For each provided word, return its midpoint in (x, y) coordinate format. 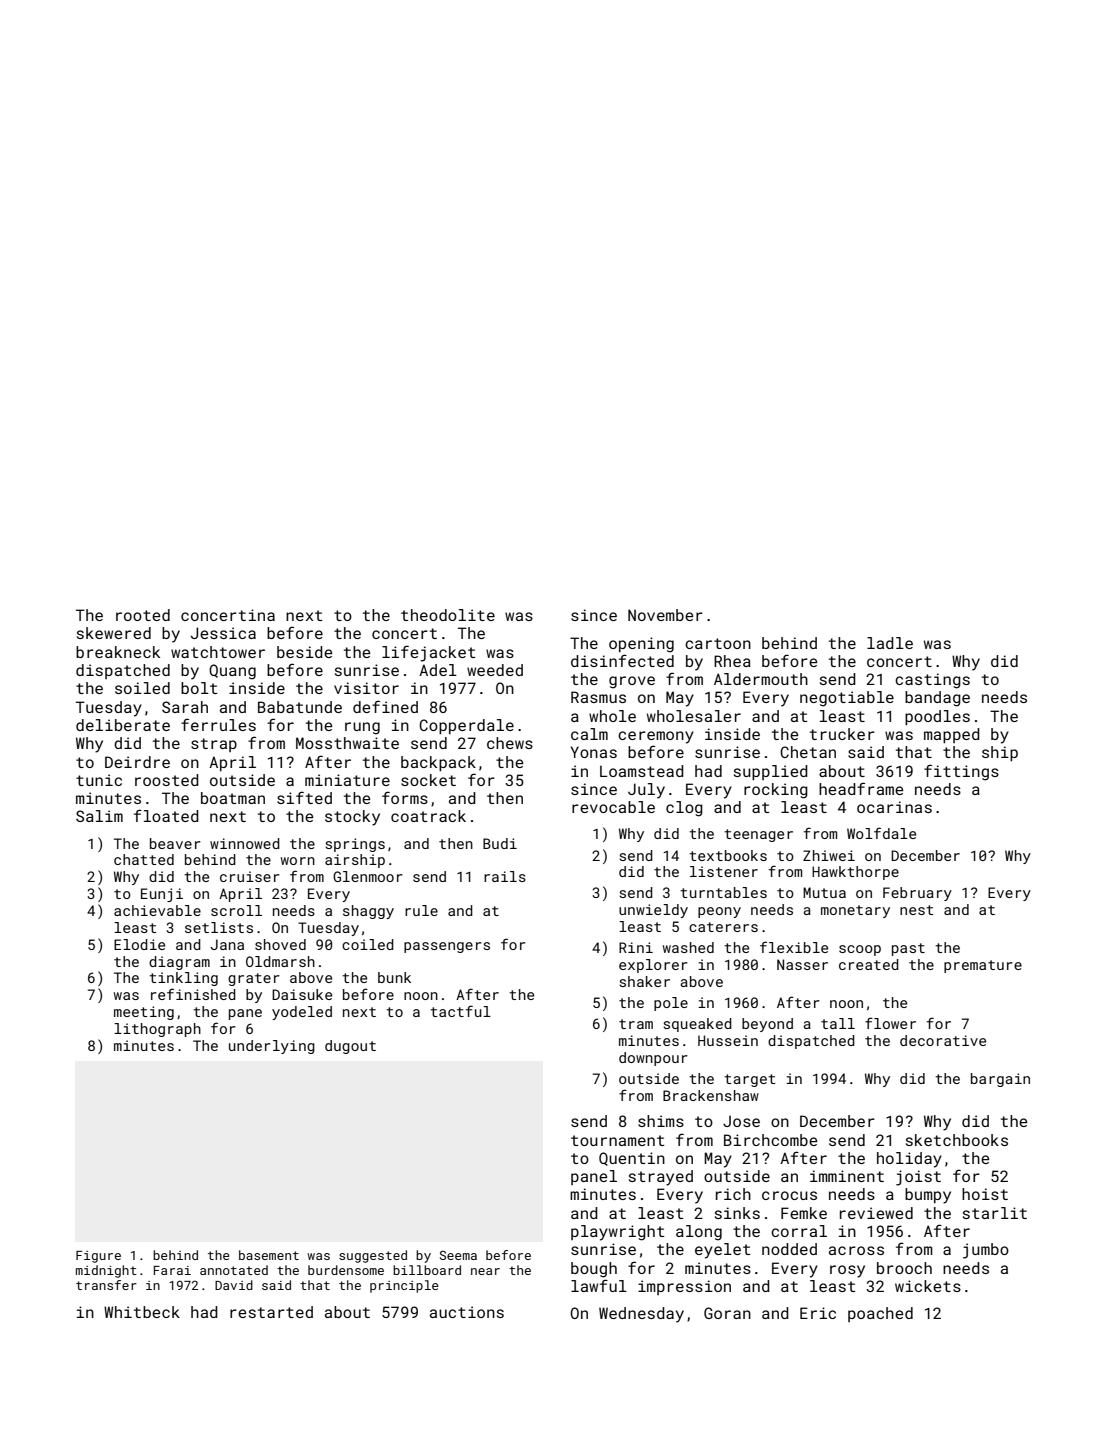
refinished (193, 994)
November (665, 615)
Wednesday (641, 1315)
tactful (460, 1011)
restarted (271, 1312)
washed (688, 947)
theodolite (448, 615)
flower (890, 1023)
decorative (943, 1040)
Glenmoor (368, 876)
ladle (890, 643)
